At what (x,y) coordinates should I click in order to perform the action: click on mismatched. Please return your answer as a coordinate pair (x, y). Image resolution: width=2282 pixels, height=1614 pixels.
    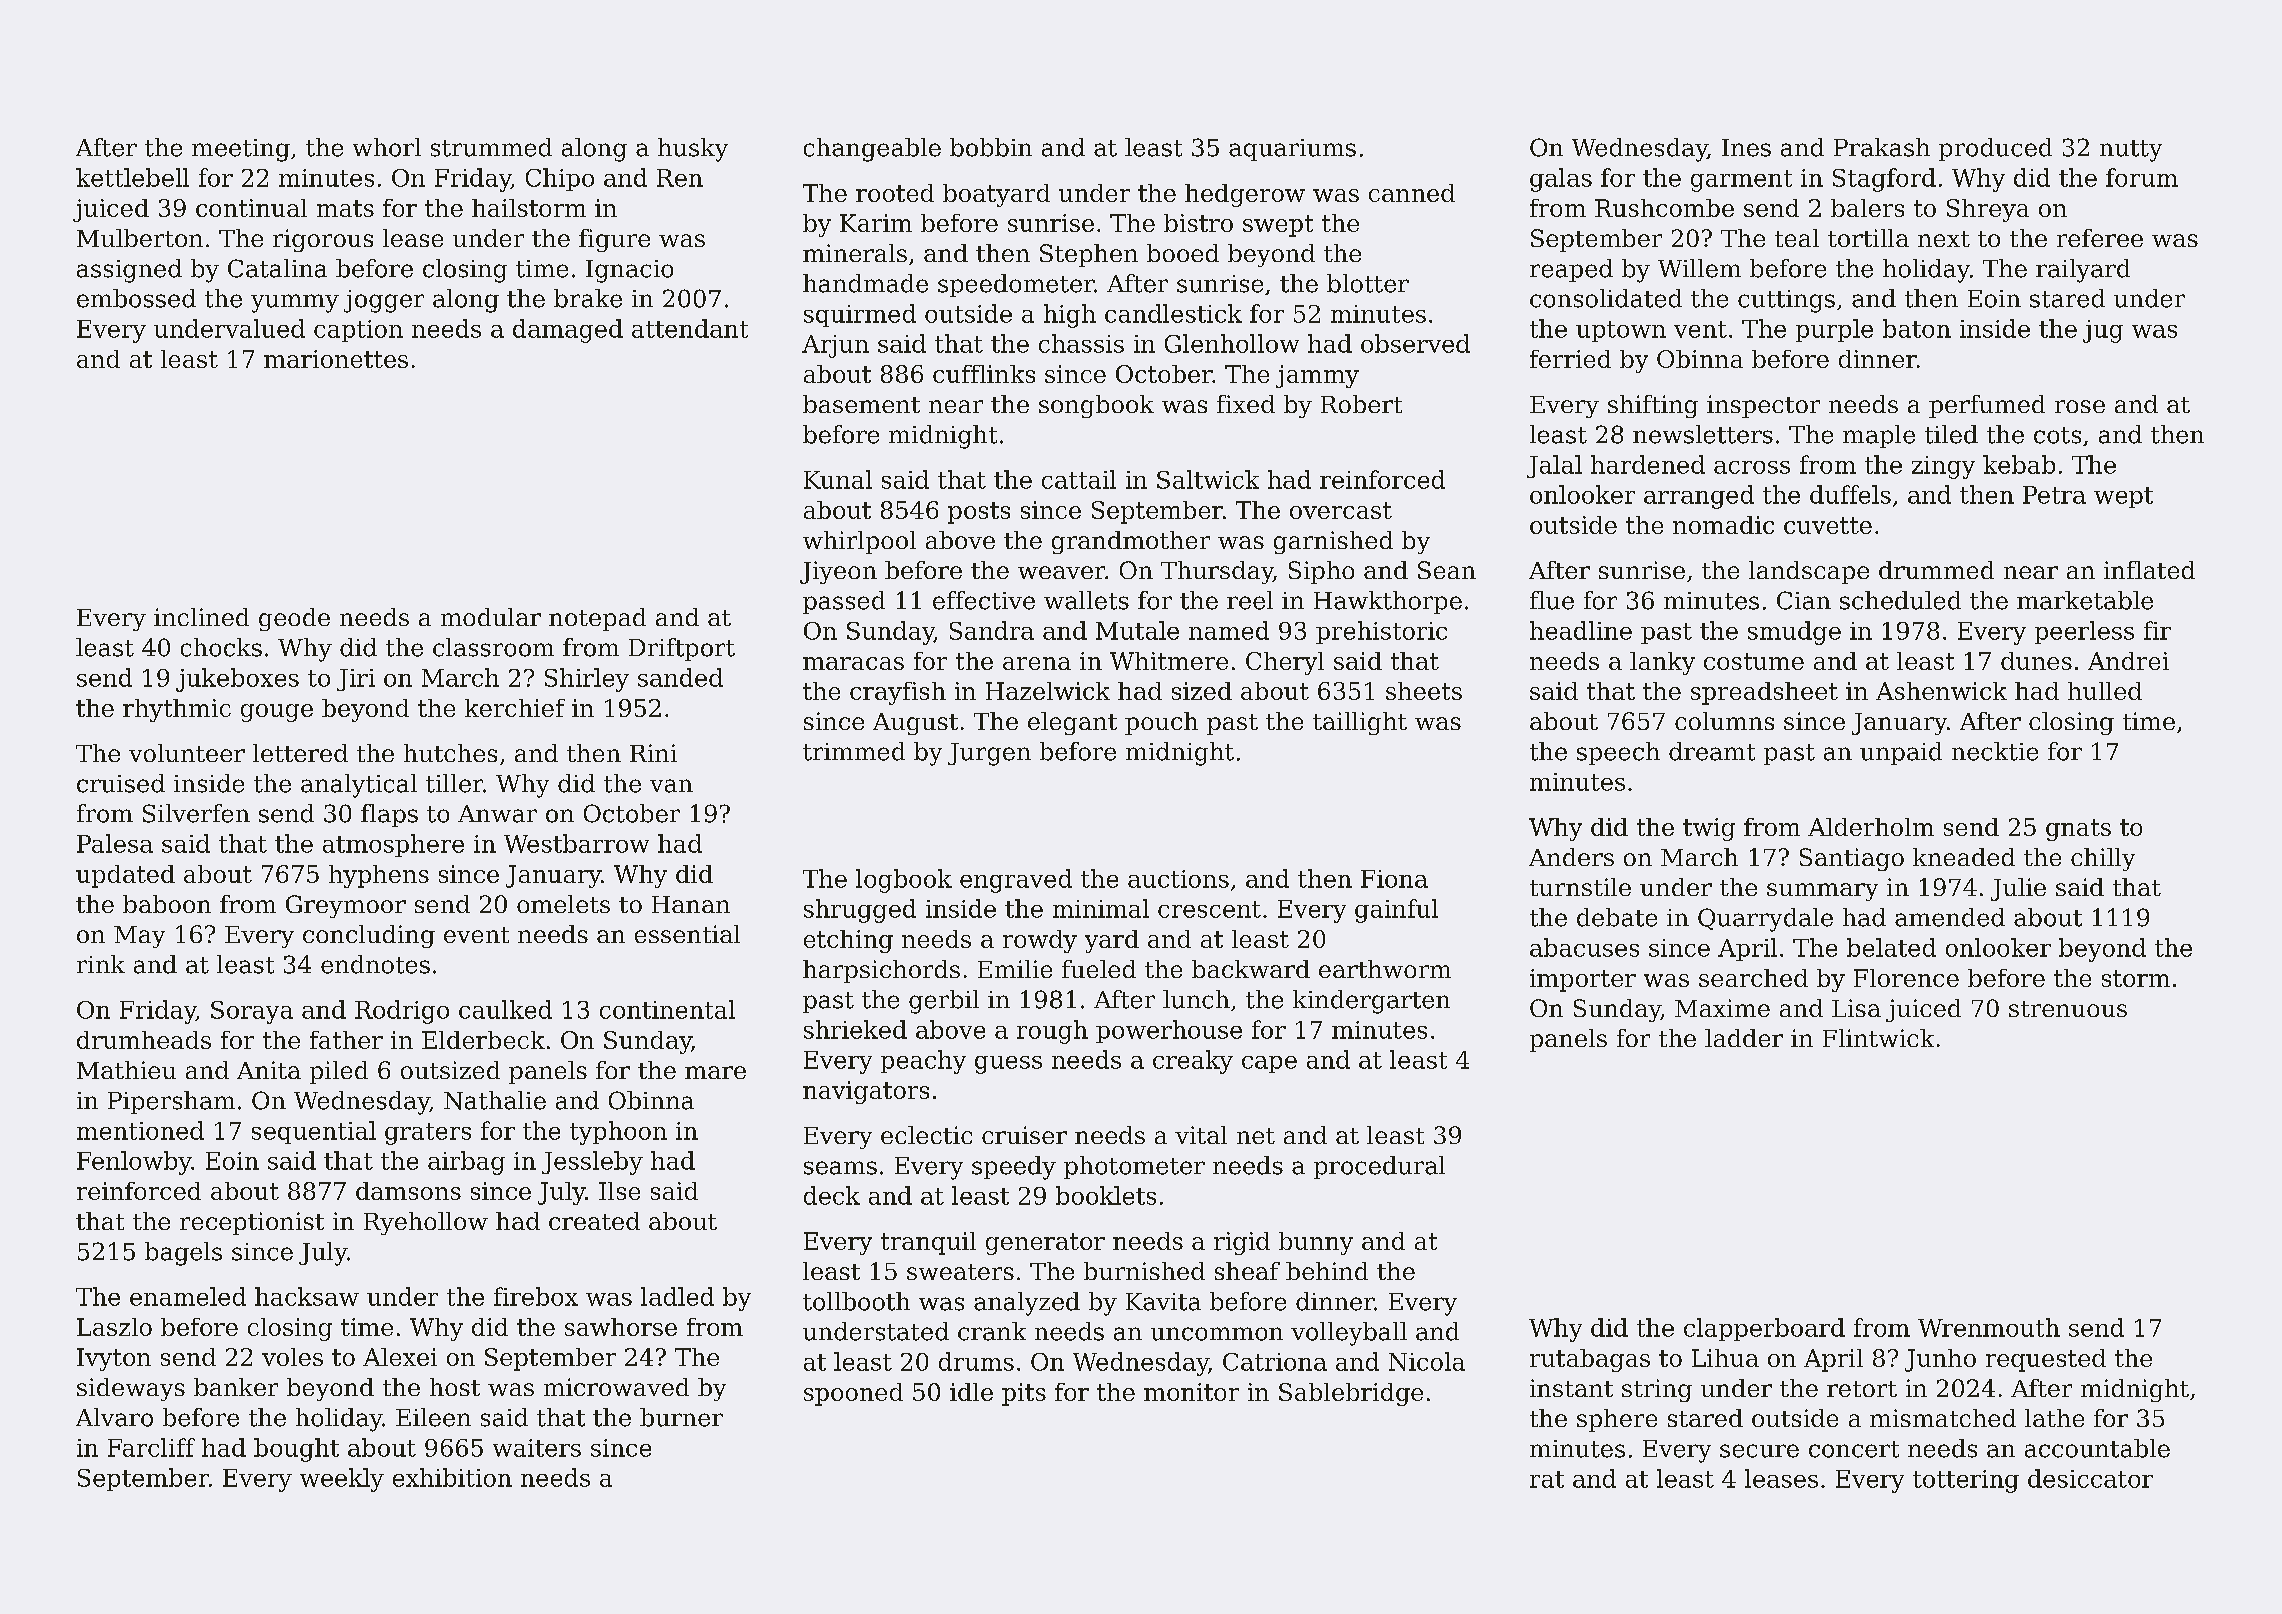
    Looking at the image, I should click on (1943, 1418).
